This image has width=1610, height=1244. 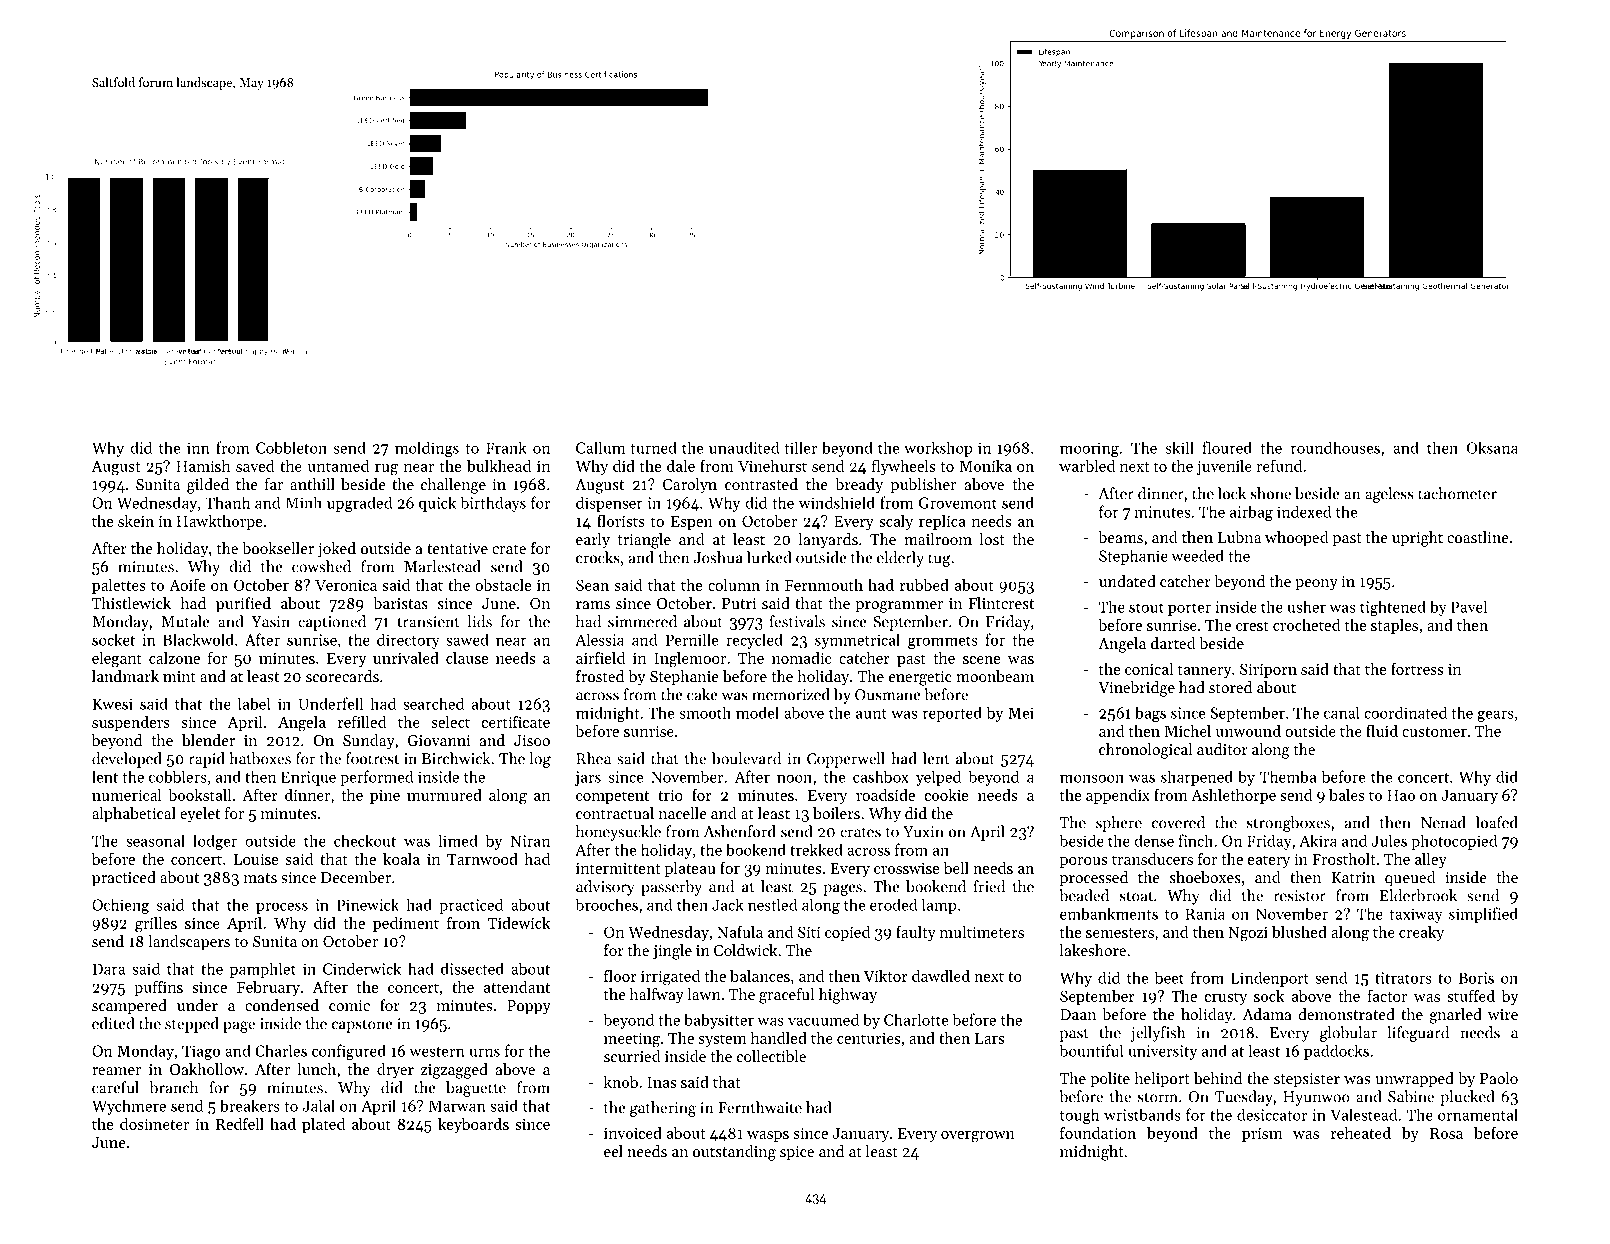 What do you see at coordinates (136, 521) in the image?
I see `skein` at bounding box center [136, 521].
